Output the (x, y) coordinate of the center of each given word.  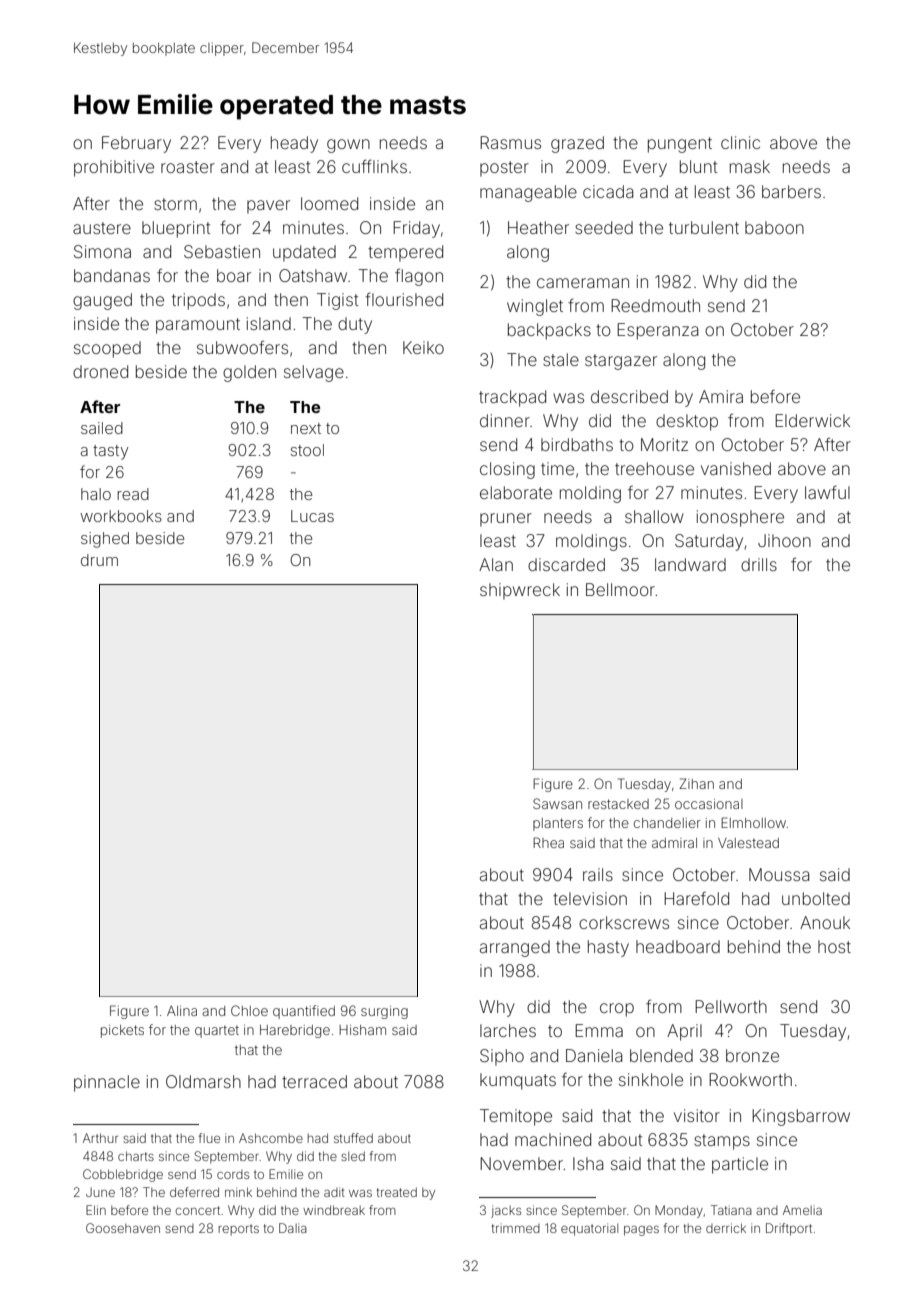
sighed (105, 540)
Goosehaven (123, 1228)
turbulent (704, 227)
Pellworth (731, 1006)
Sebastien (222, 251)
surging (384, 1012)
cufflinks (374, 166)
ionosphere (740, 518)
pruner (506, 520)
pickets (122, 1031)
